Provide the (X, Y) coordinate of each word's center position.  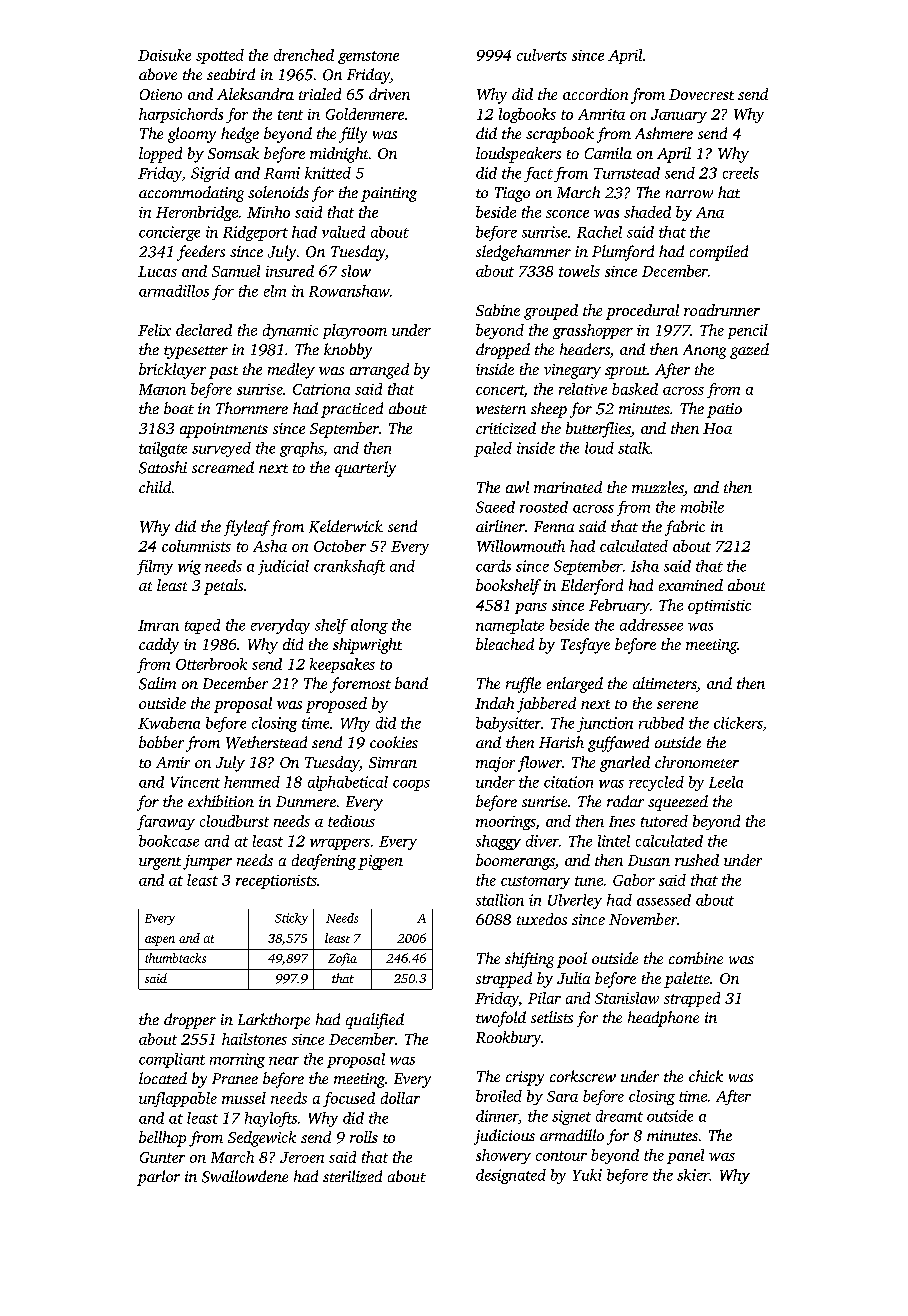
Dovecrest (701, 94)
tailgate (163, 449)
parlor (158, 1178)
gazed (749, 351)
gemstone (368, 57)
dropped (503, 351)
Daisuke (164, 55)
